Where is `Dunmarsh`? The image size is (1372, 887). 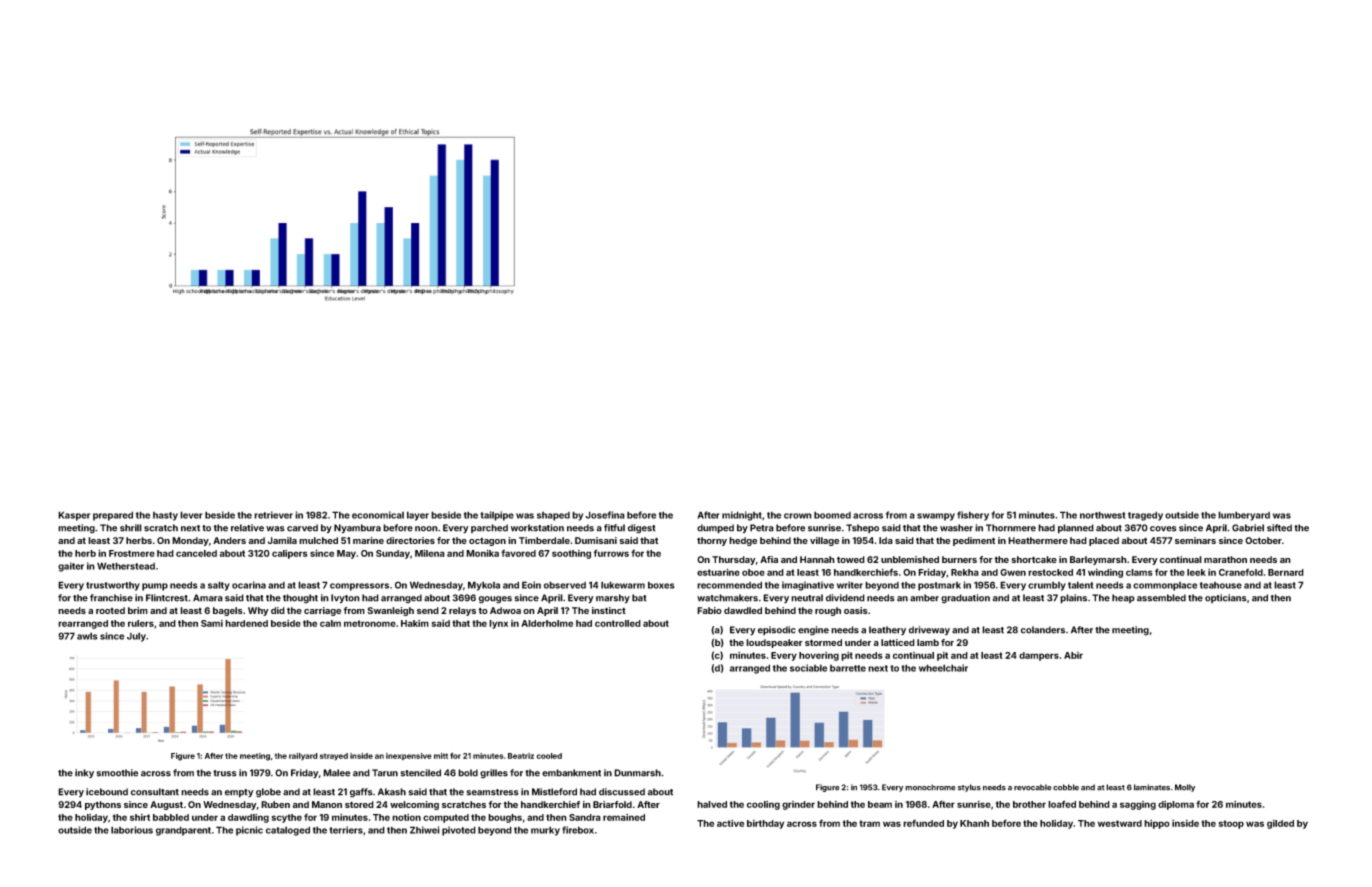 Dunmarsh is located at coordinates (637, 773).
